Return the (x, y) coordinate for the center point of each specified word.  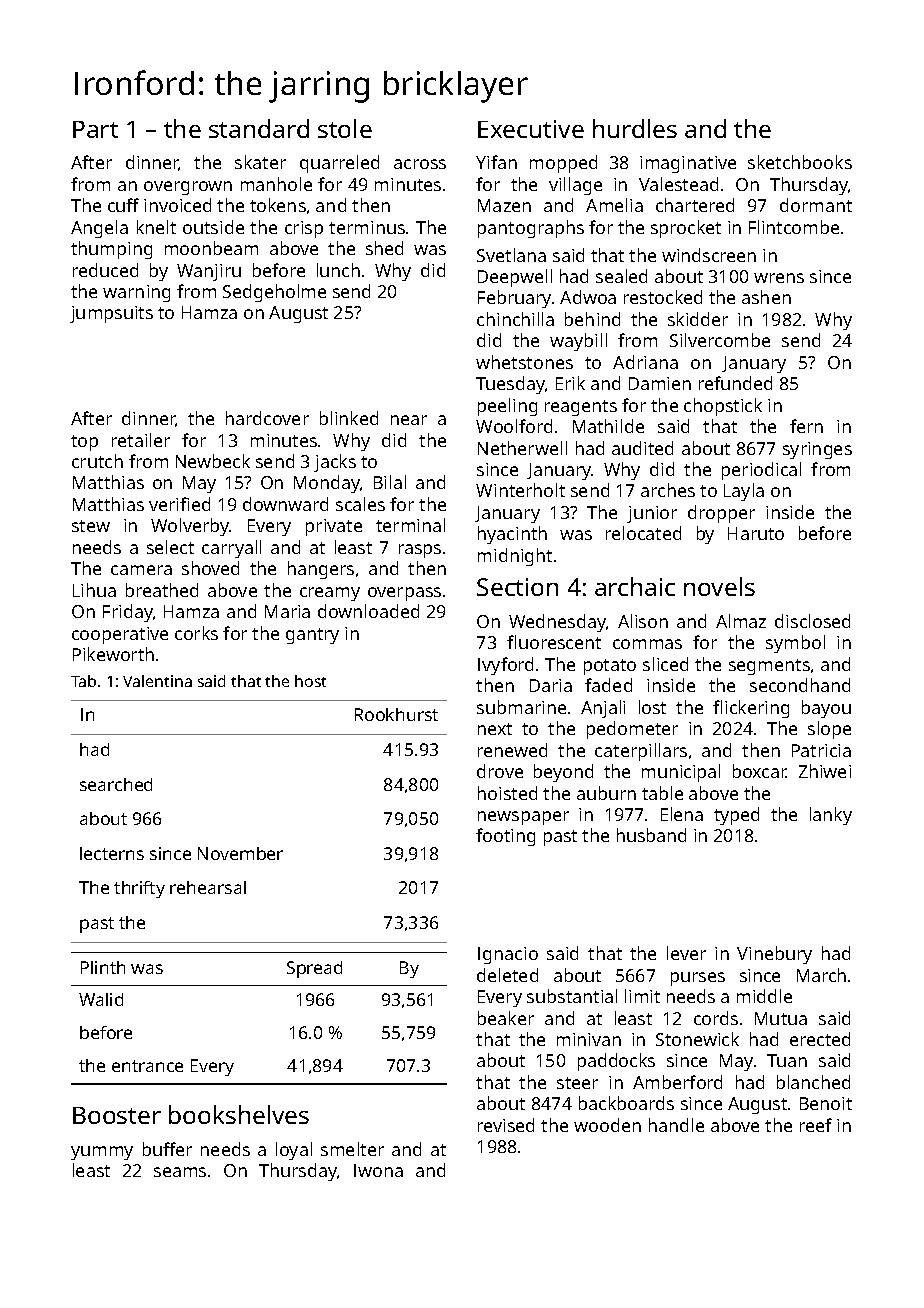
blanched (813, 1082)
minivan (589, 1039)
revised (506, 1125)
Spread (314, 969)
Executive (531, 129)
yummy (102, 1153)
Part (95, 129)
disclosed (812, 621)
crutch (97, 461)
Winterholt (520, 490)
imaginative (688, 164)
